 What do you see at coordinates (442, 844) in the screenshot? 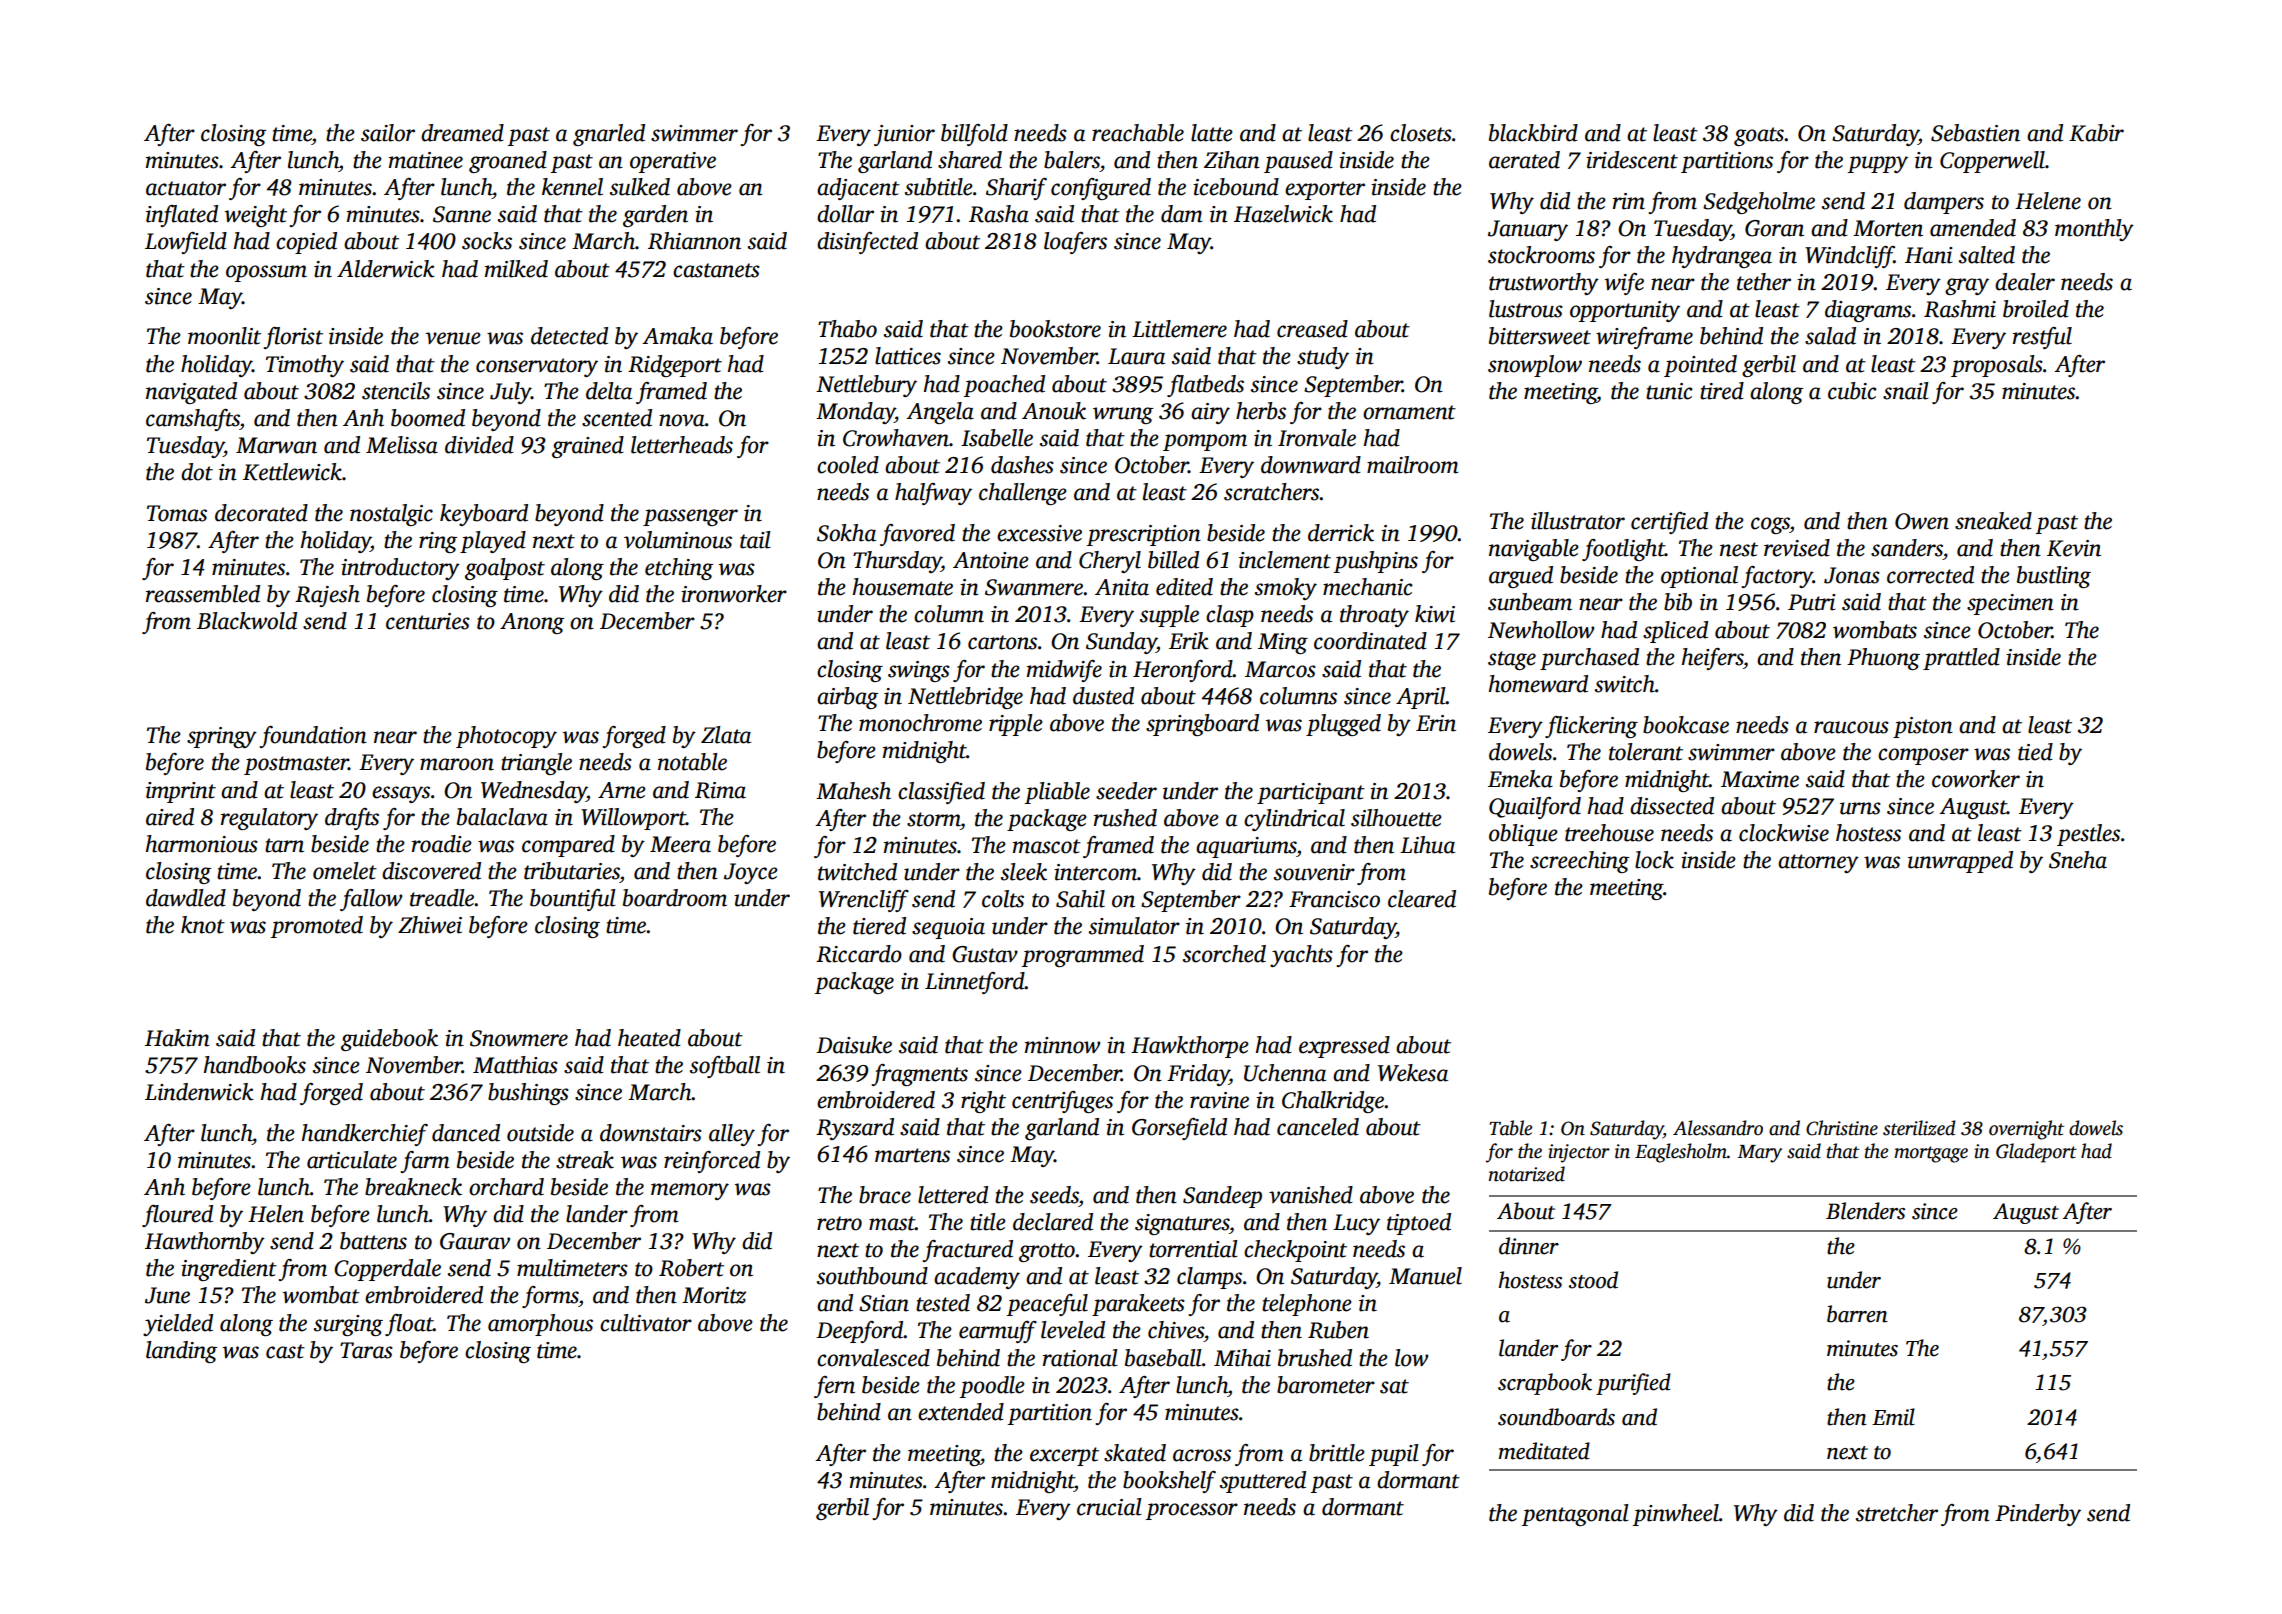
I see `roadie` at bounding box center [442, 844].
